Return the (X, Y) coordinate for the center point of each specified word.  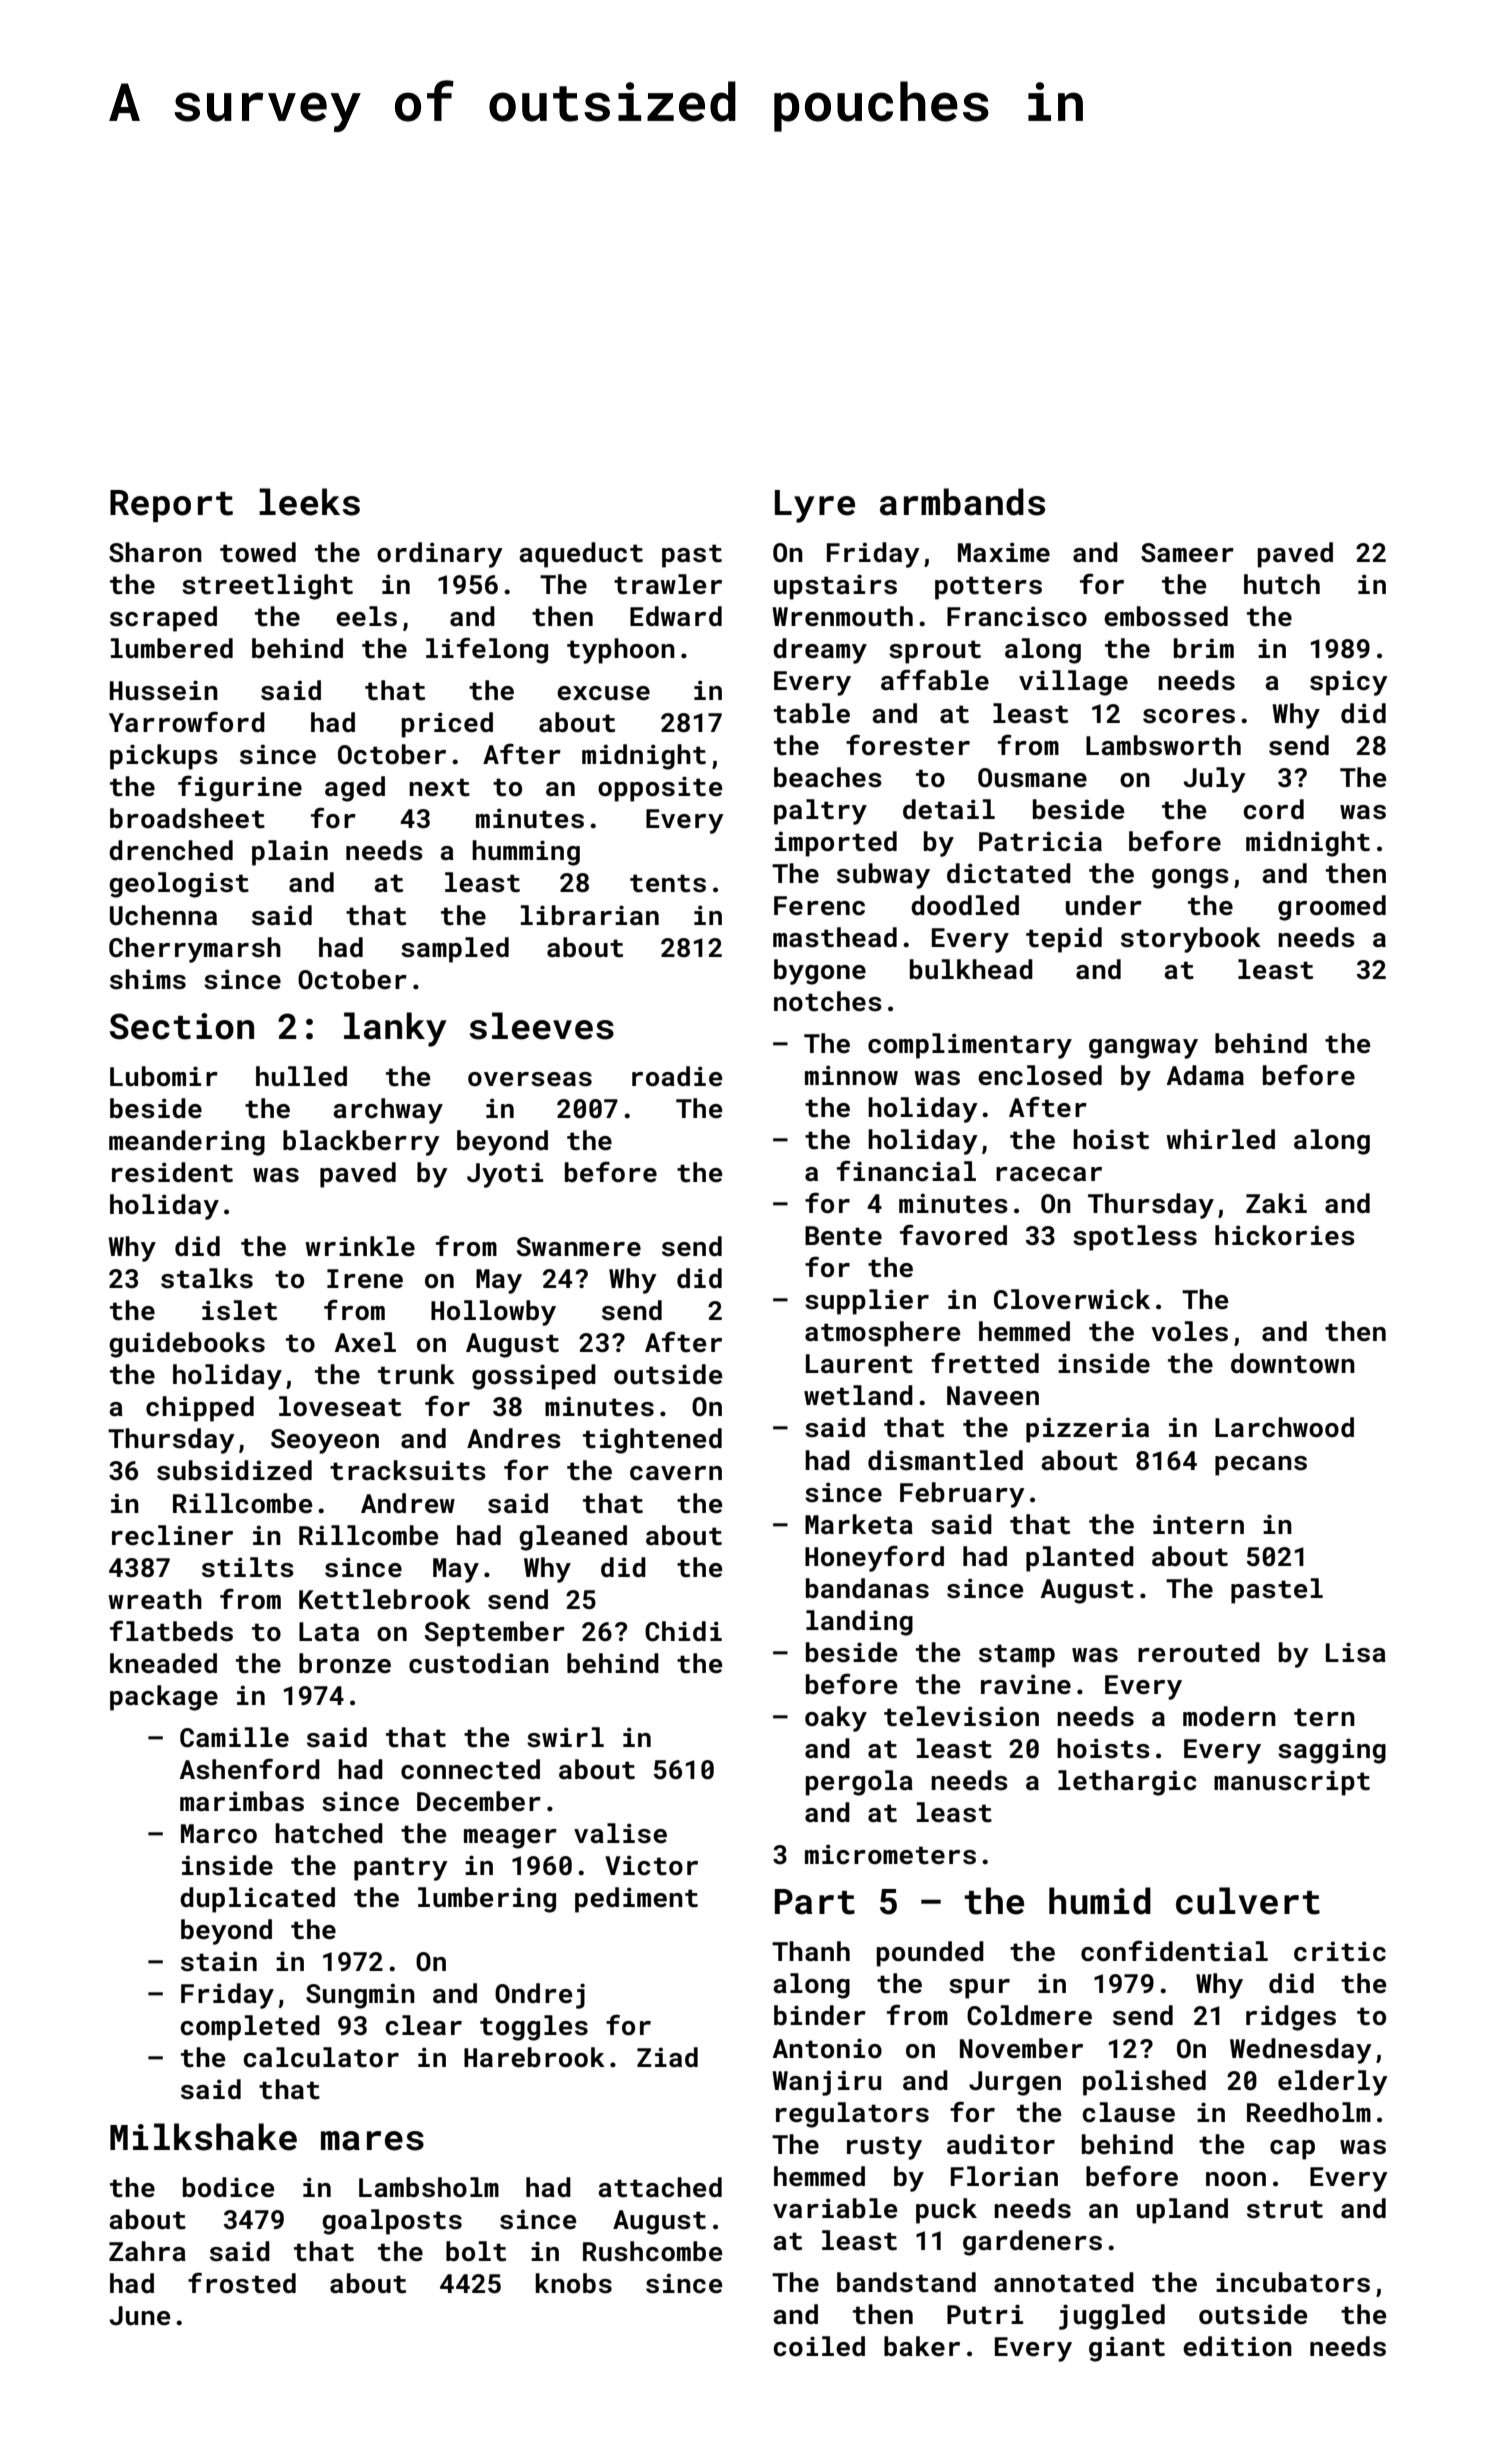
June (139, 2316)
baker (922, 2346)
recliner (172, 1535)
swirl (565, 1737)
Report (171, 506)
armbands (962, 502)
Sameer (1187, 553)
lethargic (1127, 1783)
